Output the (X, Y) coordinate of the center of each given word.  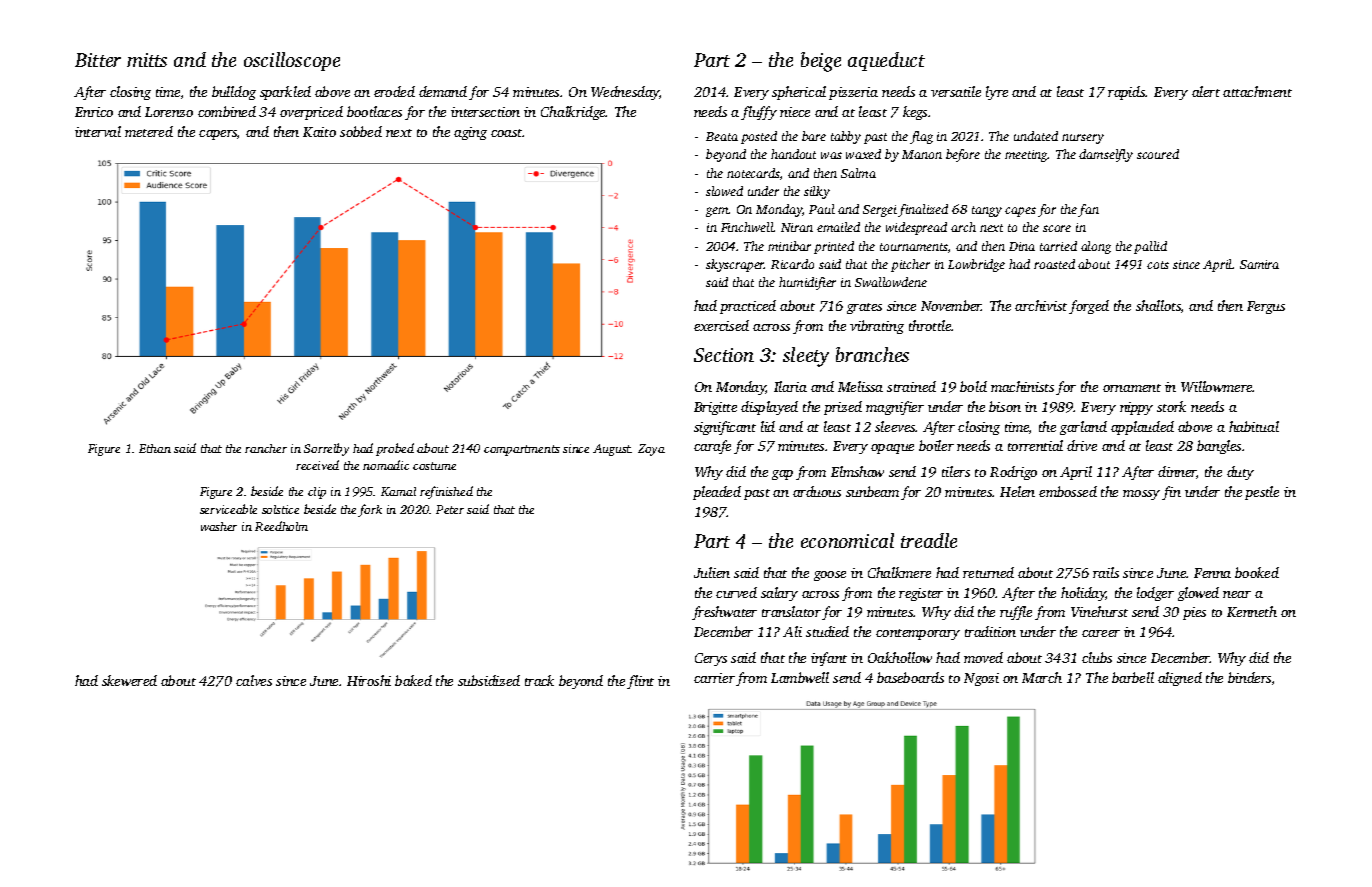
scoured (1158, 154)
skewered (129, 680)
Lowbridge (976, 265)
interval (98, 131)
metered (149, 131)
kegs (915, 113)
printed (834, 247)
